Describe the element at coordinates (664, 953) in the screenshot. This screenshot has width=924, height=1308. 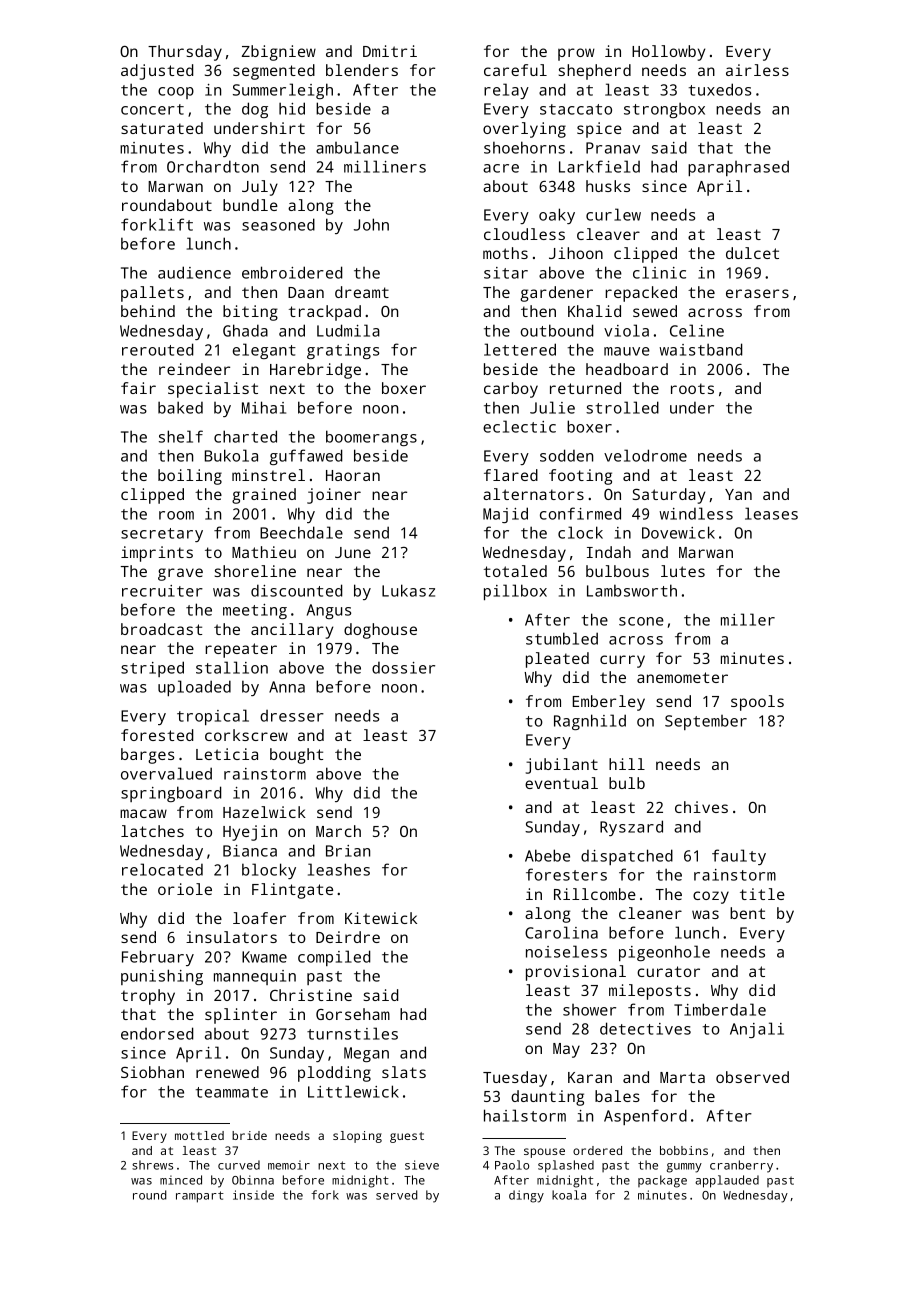
I see `pigeonhole` at that location.
